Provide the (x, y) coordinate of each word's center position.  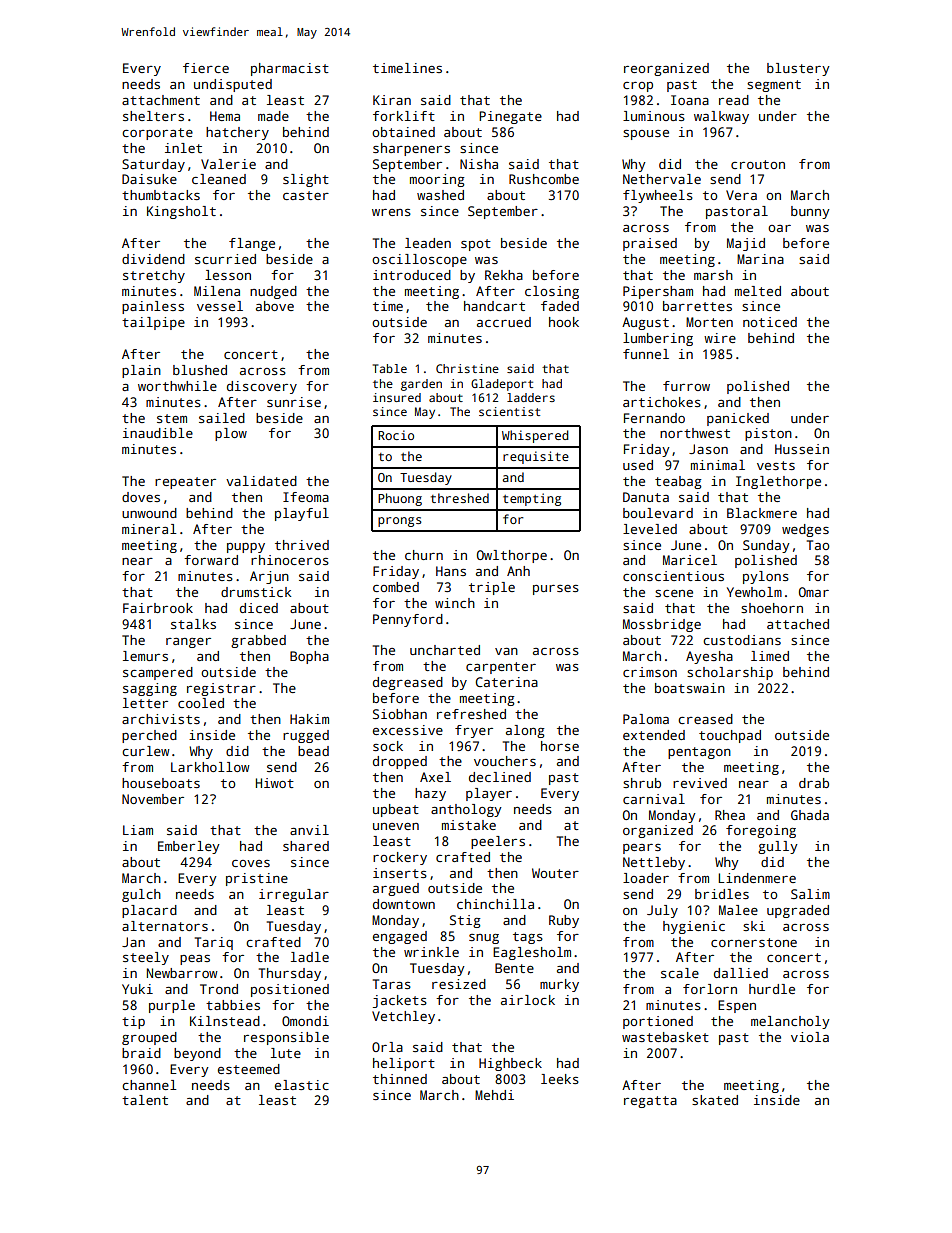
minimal (718, 465)
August (645, 323)
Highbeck (510, 1064)
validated (261, 481)
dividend (153, 259)
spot (476, 245)
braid (141, 1053)
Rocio (396, 435)
